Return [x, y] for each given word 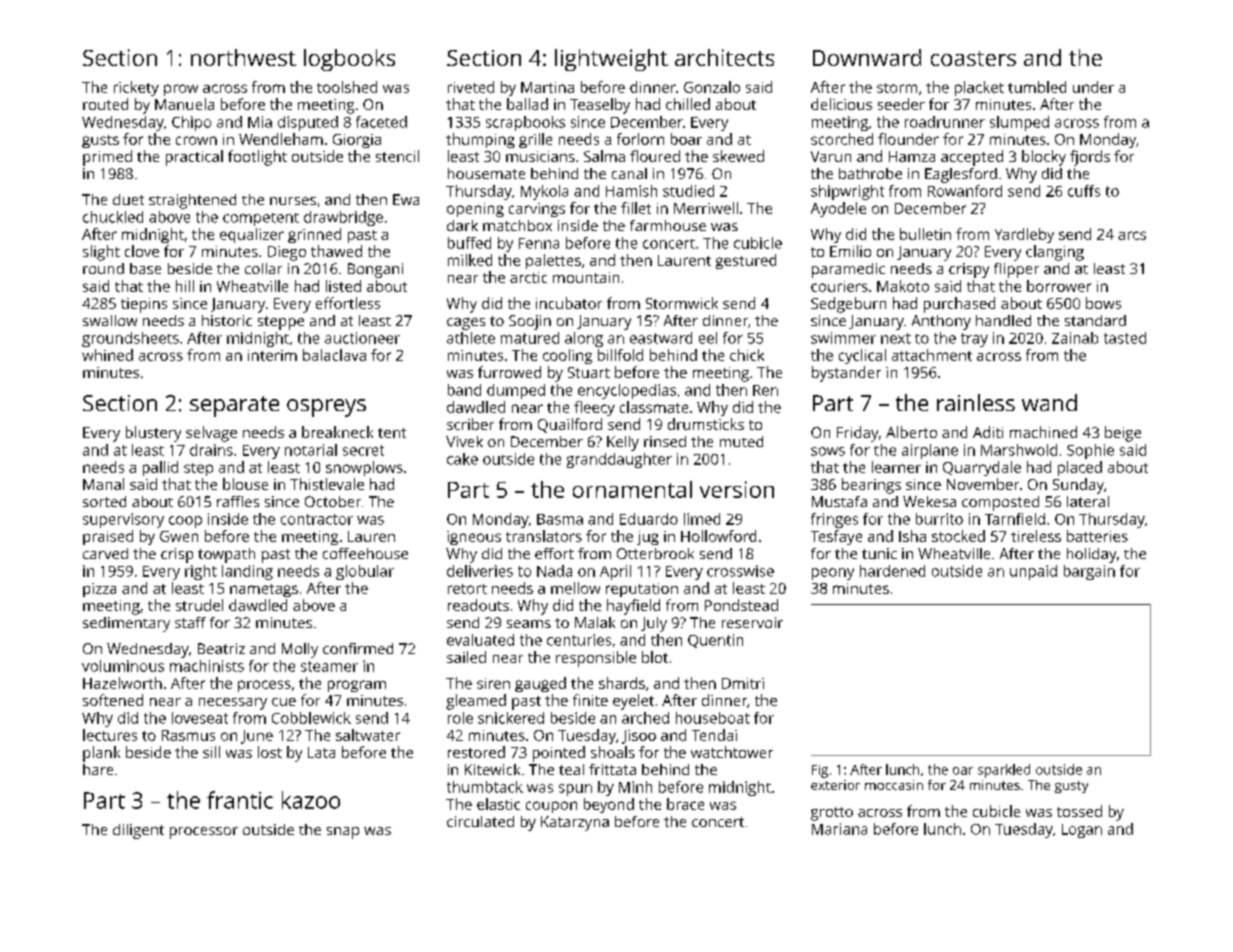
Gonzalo [712, 87]
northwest [243, 57]
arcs [1132, 235]
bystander [846, 374]
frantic [240, 800]
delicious [841, 104]
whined [107, 355]
